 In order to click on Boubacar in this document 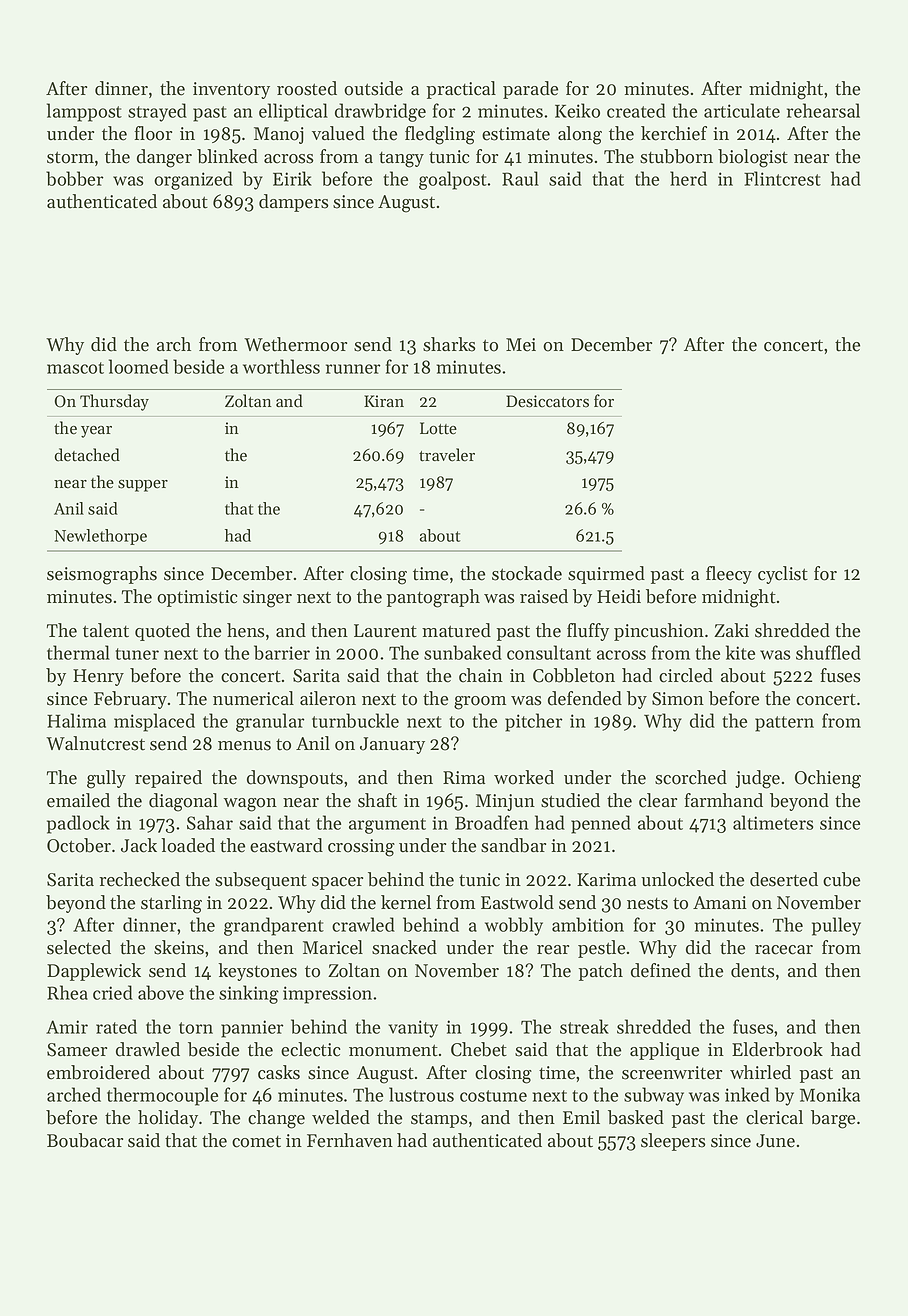, I will do `click(85, 1140)`.
